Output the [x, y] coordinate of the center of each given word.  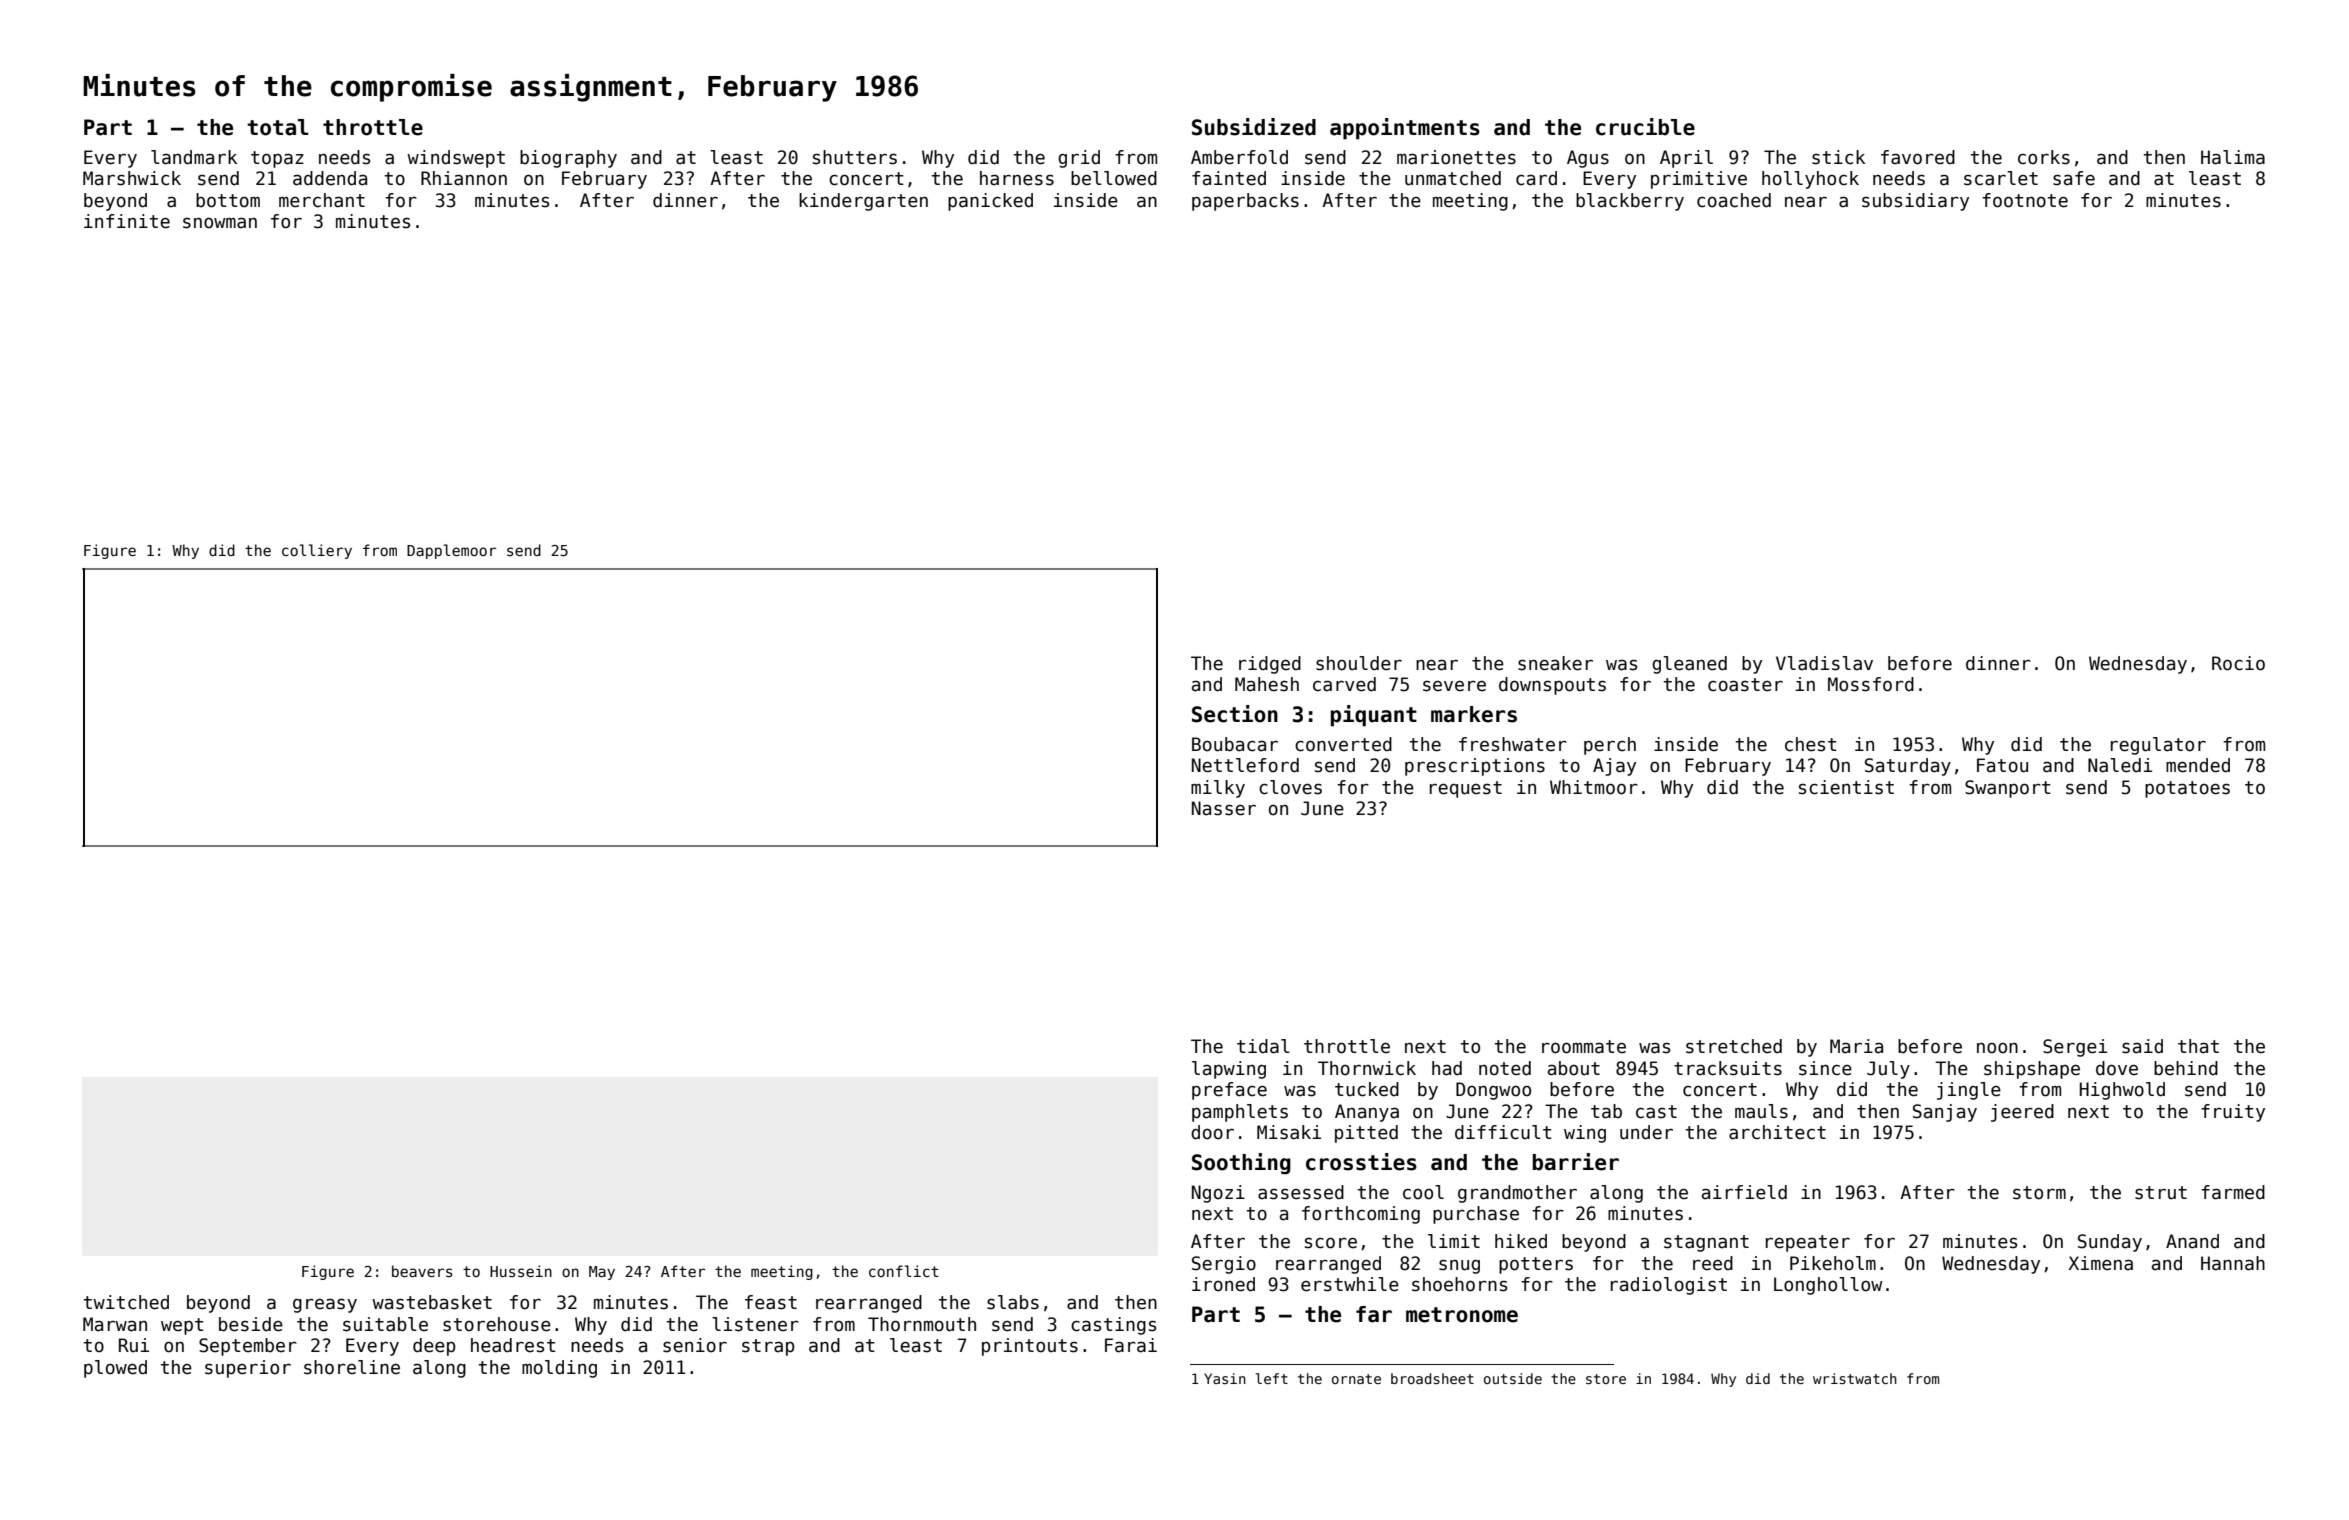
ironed [1223, 1284]
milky [1218, 789]
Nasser [1224, 808]
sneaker [1555, 663]
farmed [2233, 1192]
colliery [317, 551]
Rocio [2238, 663]
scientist [1846, 787]
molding [559, 1369]
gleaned [1689, 665]
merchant [322, 200]
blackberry [1630, 202]
